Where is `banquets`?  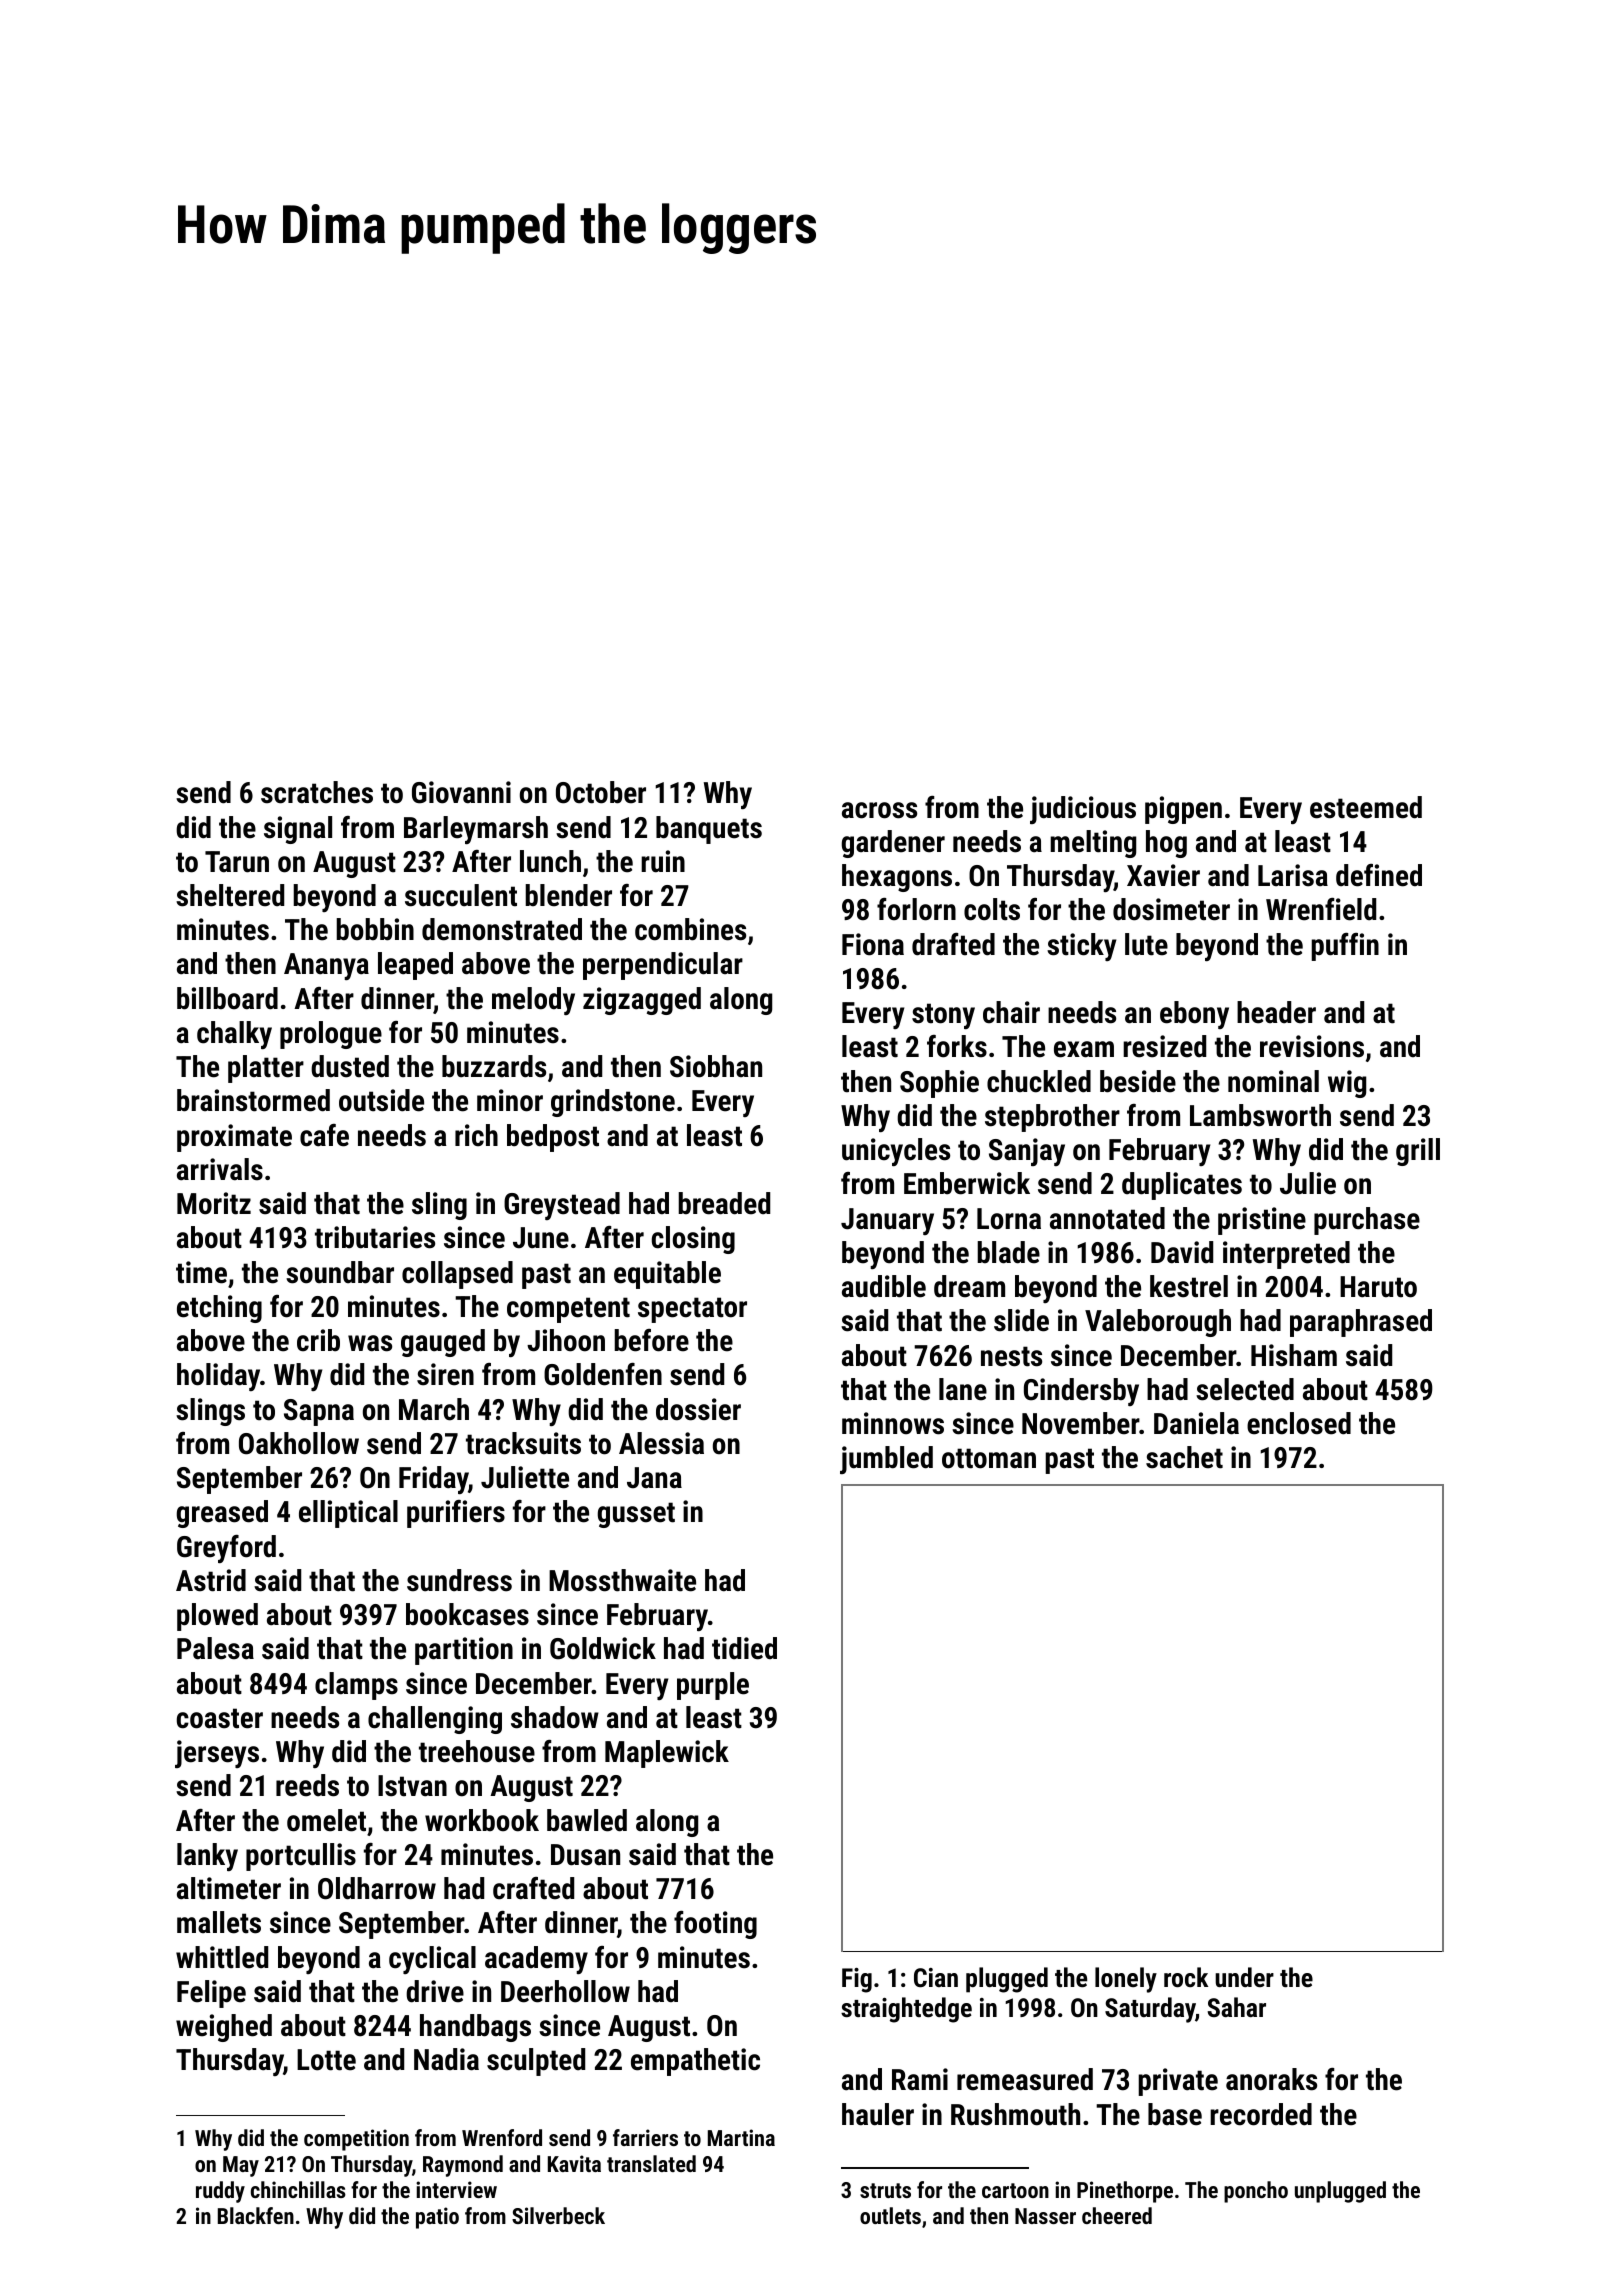 banquets is located at coordinates (709, 830).
